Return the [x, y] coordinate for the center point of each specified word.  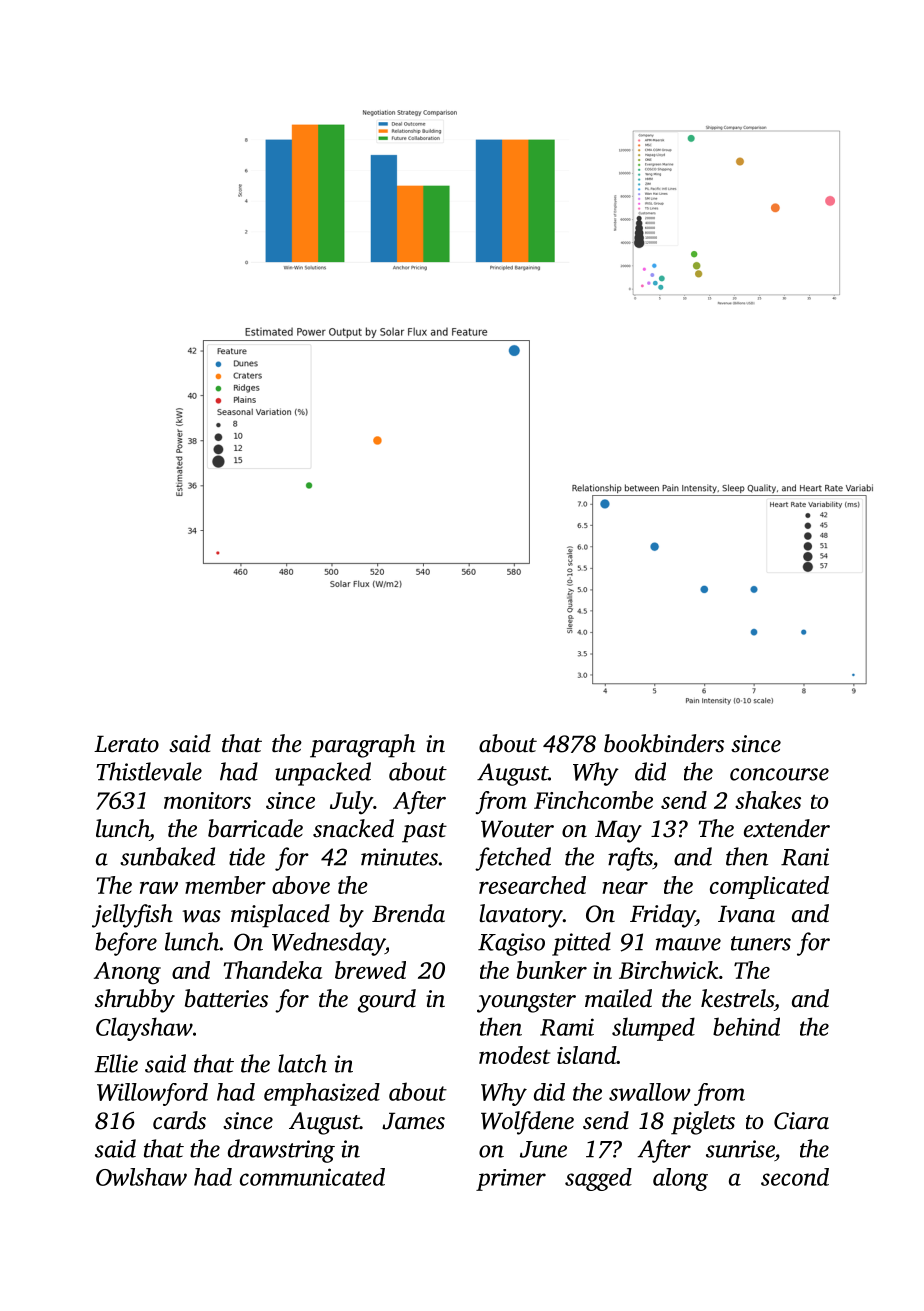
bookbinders [664, 743]
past [424, 833]
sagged [598, 1179]
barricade [255, 828]
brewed [370, 970]
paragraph [362, 746]
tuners [761, 943]
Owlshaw [141, 1177]
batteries [226, 998]
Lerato [126, 744]
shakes [768, 800]
